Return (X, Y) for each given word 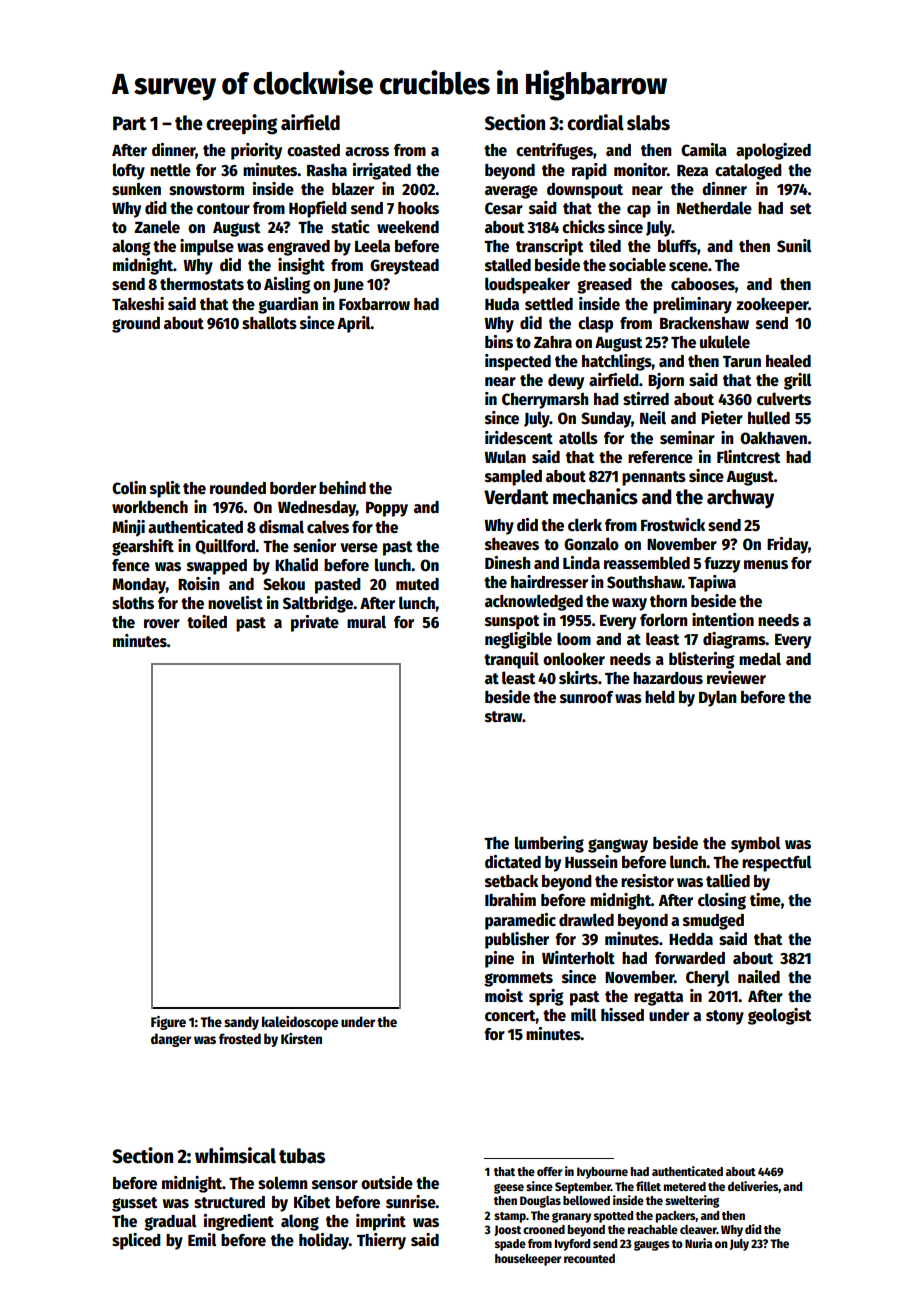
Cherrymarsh (545, 401)
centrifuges (554, 151)
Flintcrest (748, 457)
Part (129, 123)
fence (131, 565)
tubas (302, 1156)
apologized (773, 151)
